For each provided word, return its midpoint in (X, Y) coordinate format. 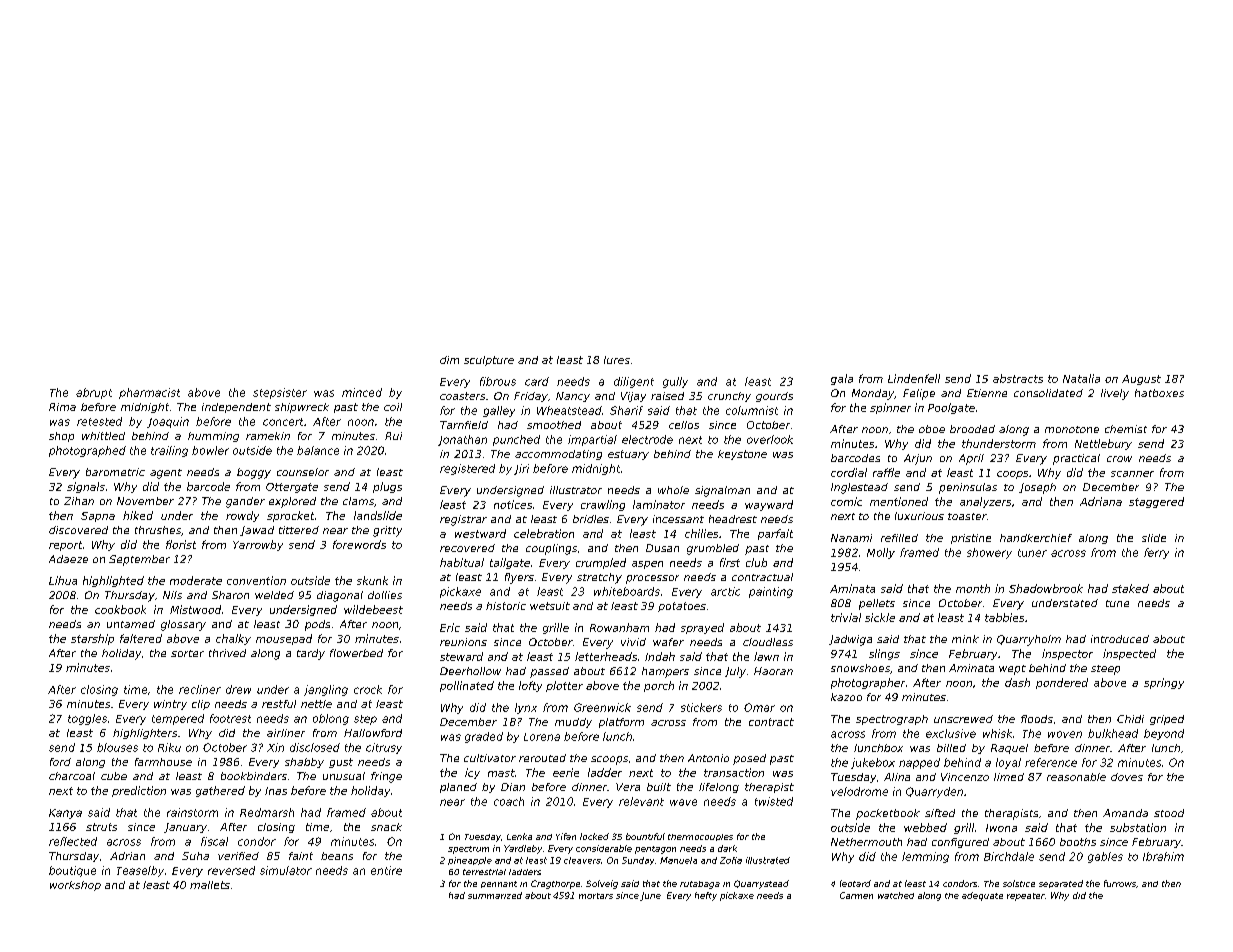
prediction (139, 791)
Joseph (1037, 488)
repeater (1026, 897)
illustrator (576, 490)
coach (509, 801)
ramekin (268, 436)
